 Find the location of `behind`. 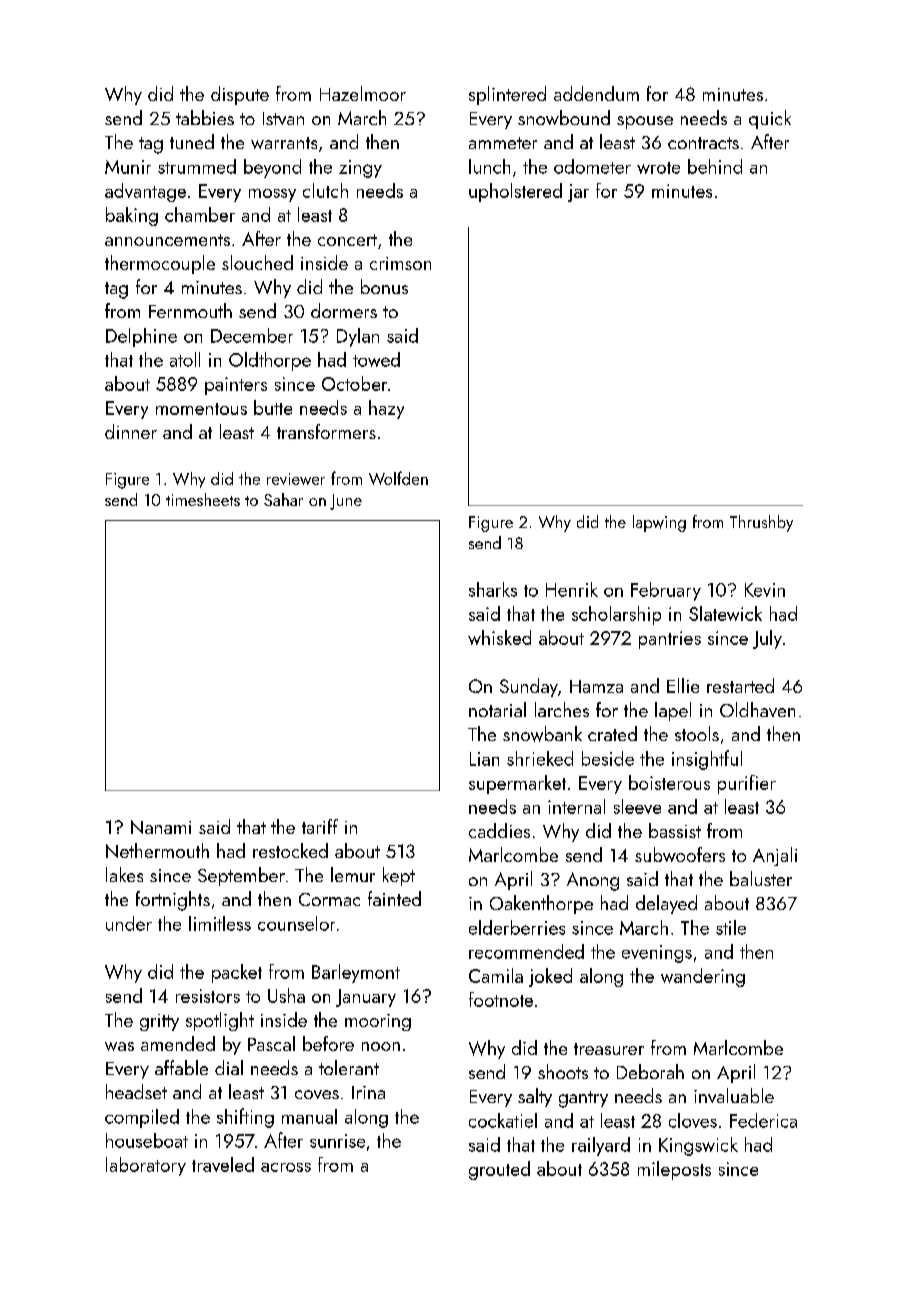

behind is located at coordinates (715, 166).
